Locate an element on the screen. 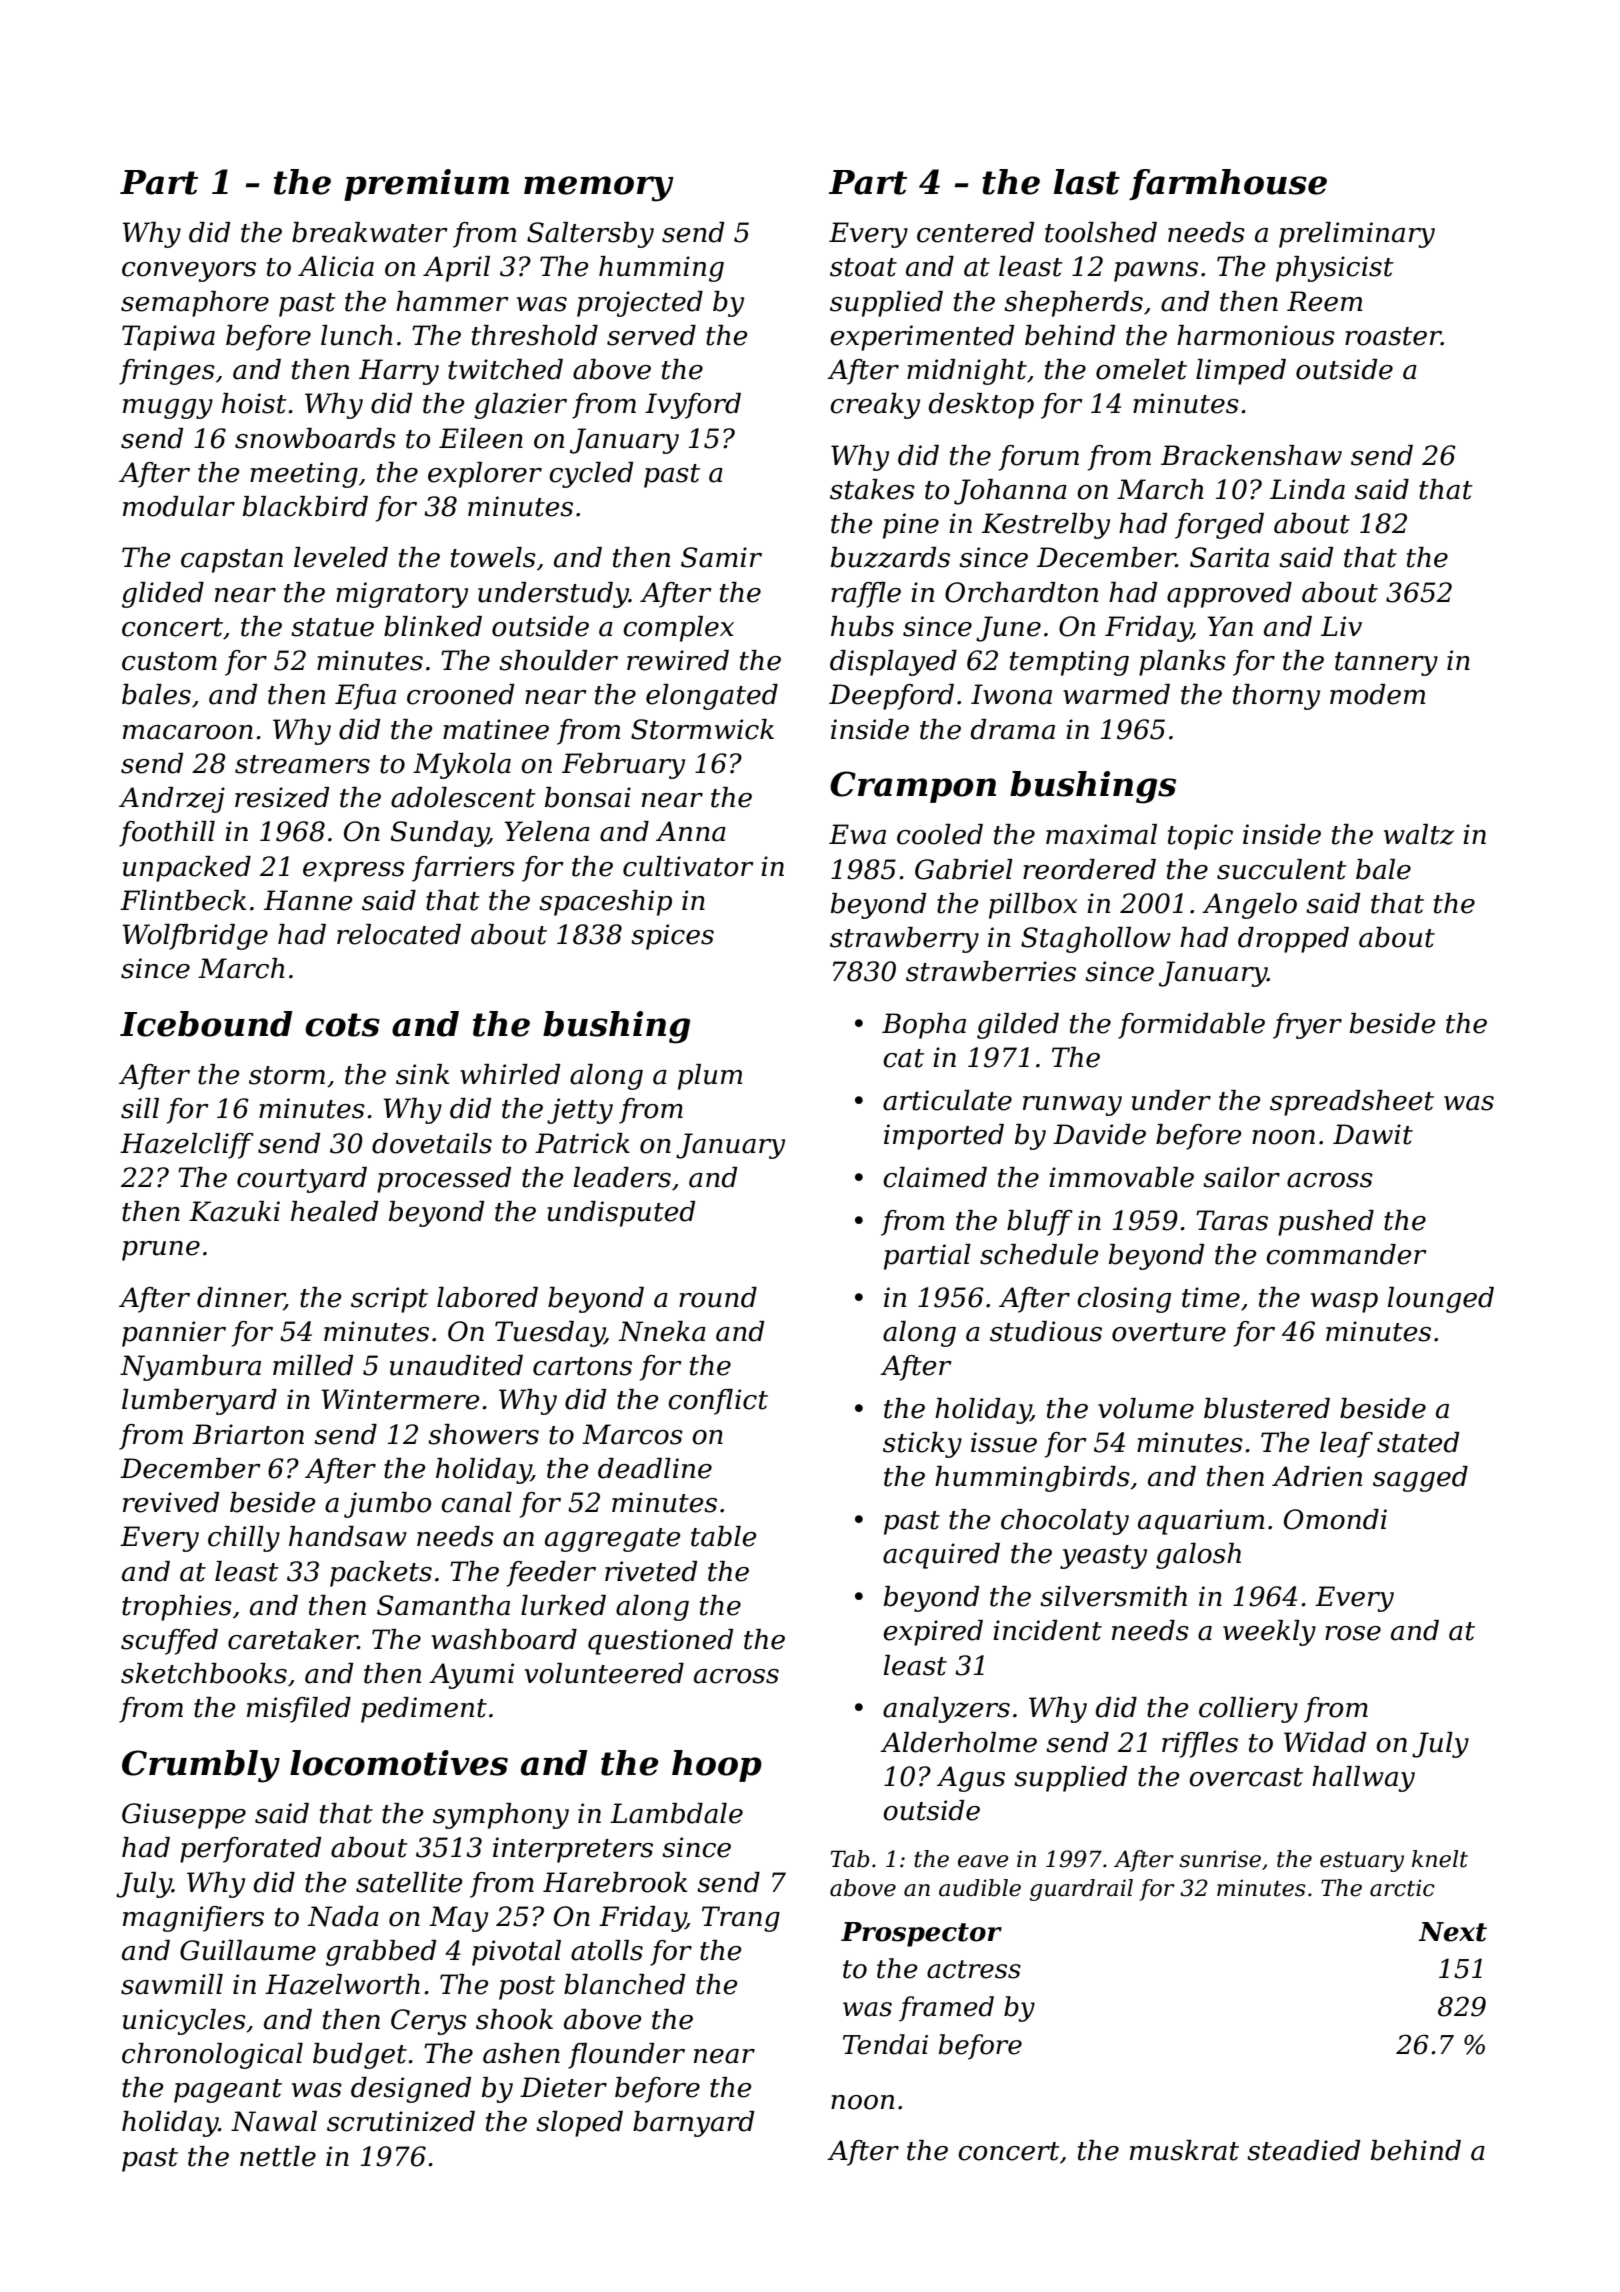 The width and height of the screenshot is (1620, 2292). thorny is located at coordinates (1276, 697).
